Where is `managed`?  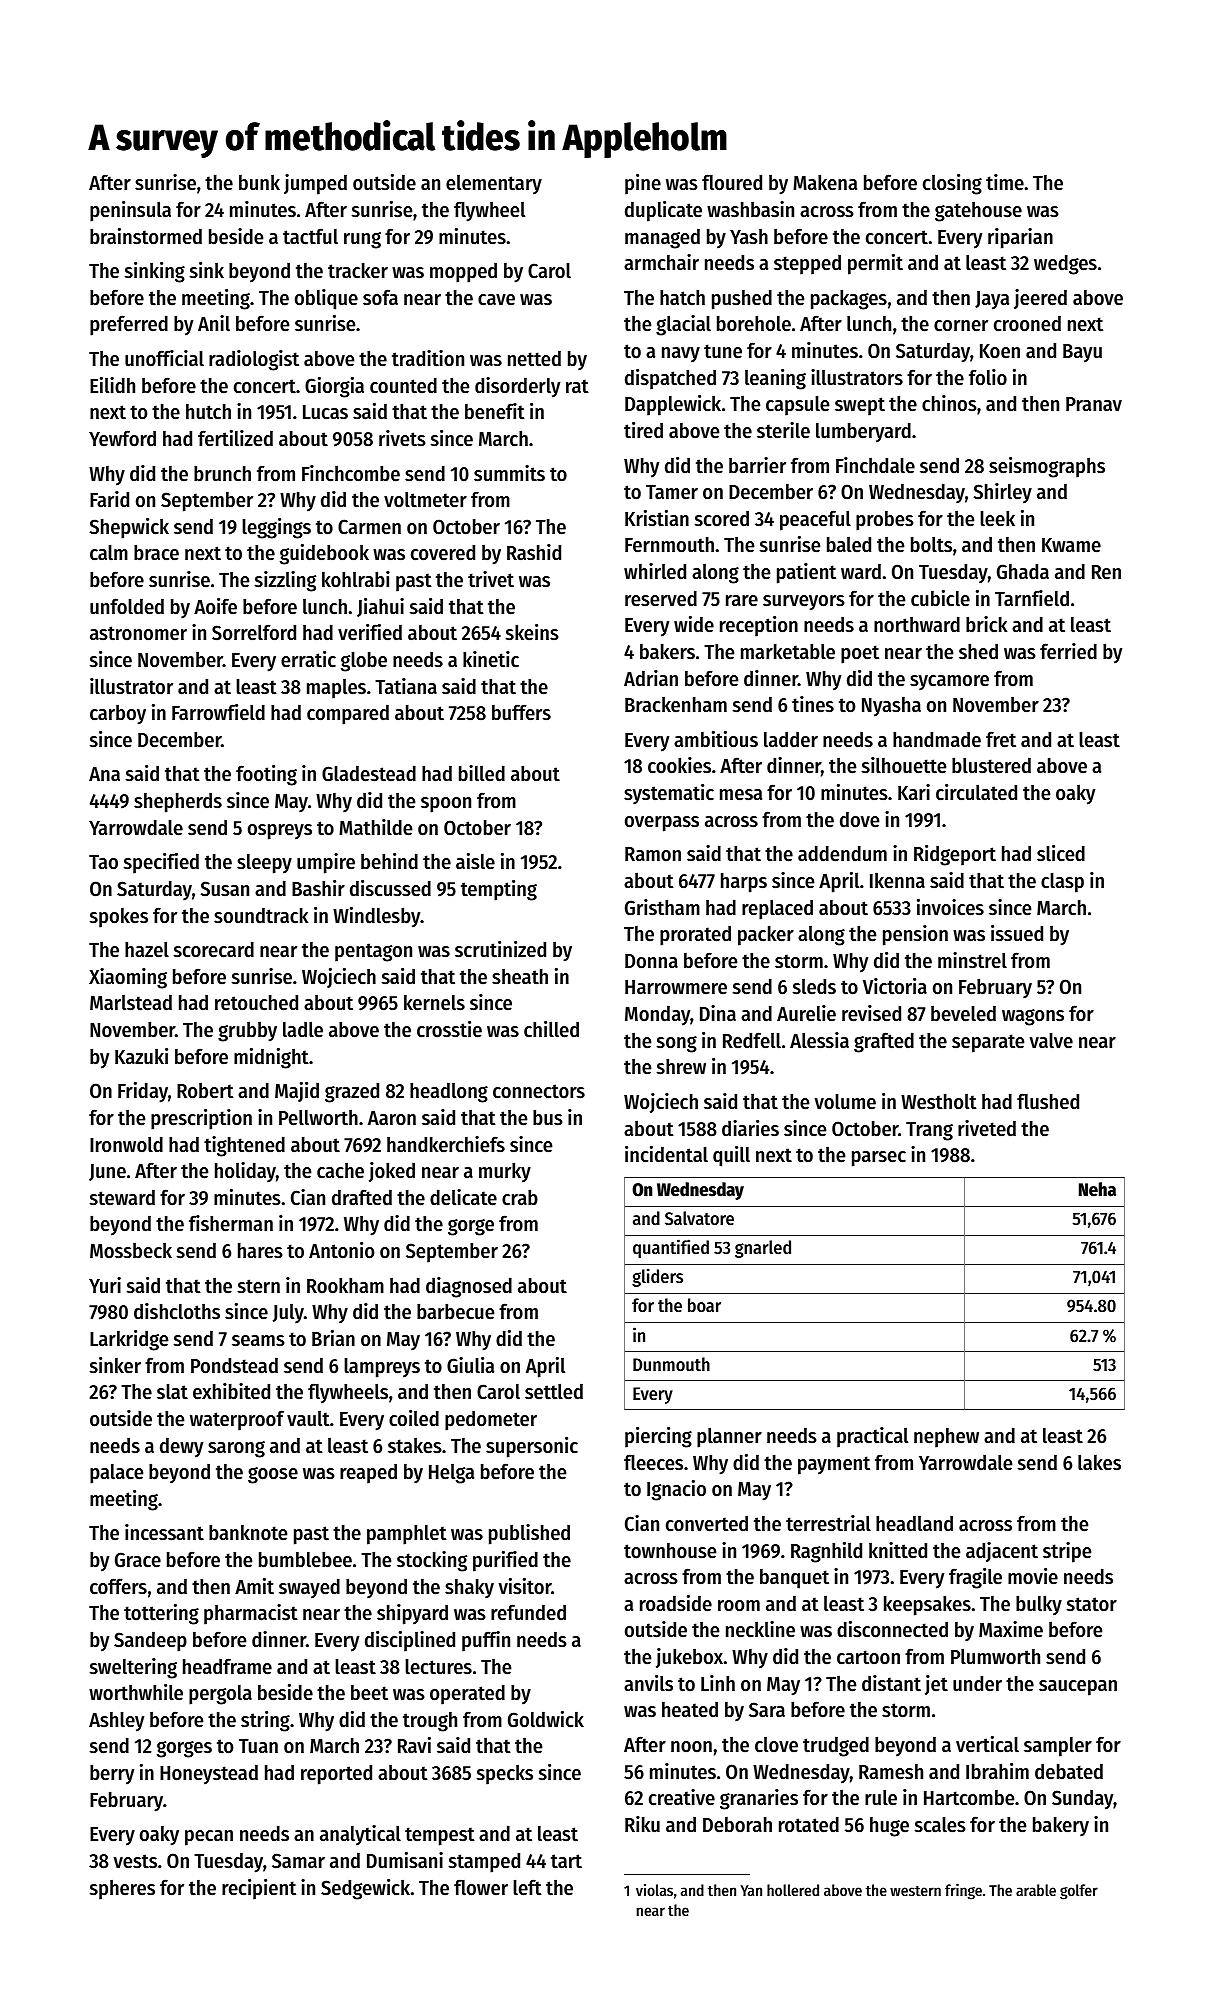 managed is located at coordinates (662, 239).
